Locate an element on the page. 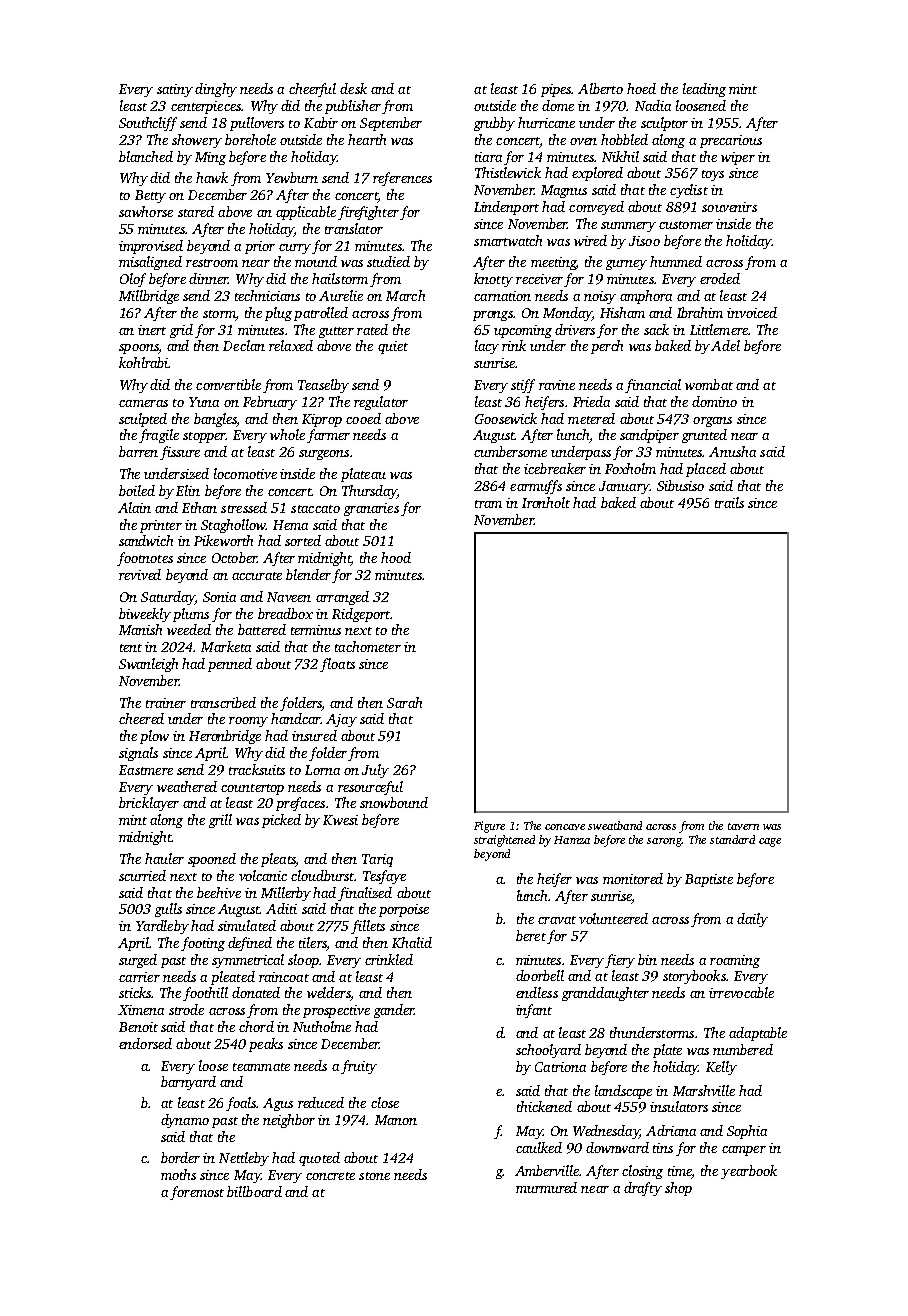 Image resolution: width=908 pixels, height=1316 pixels. Nettleby is located at coordinates (244, 1159).
